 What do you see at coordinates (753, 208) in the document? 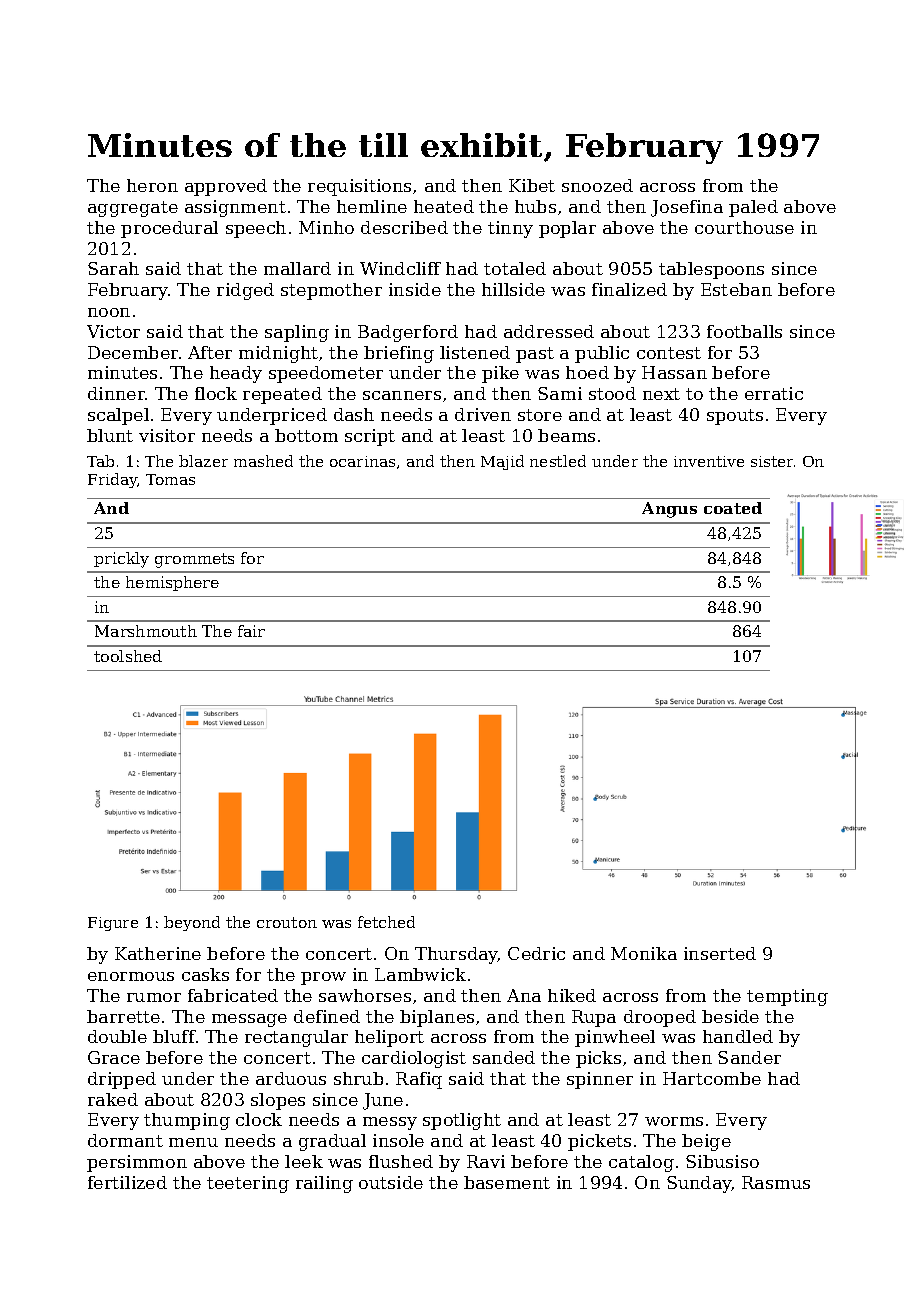
I see `paled` at bounding box center [753, 208].
